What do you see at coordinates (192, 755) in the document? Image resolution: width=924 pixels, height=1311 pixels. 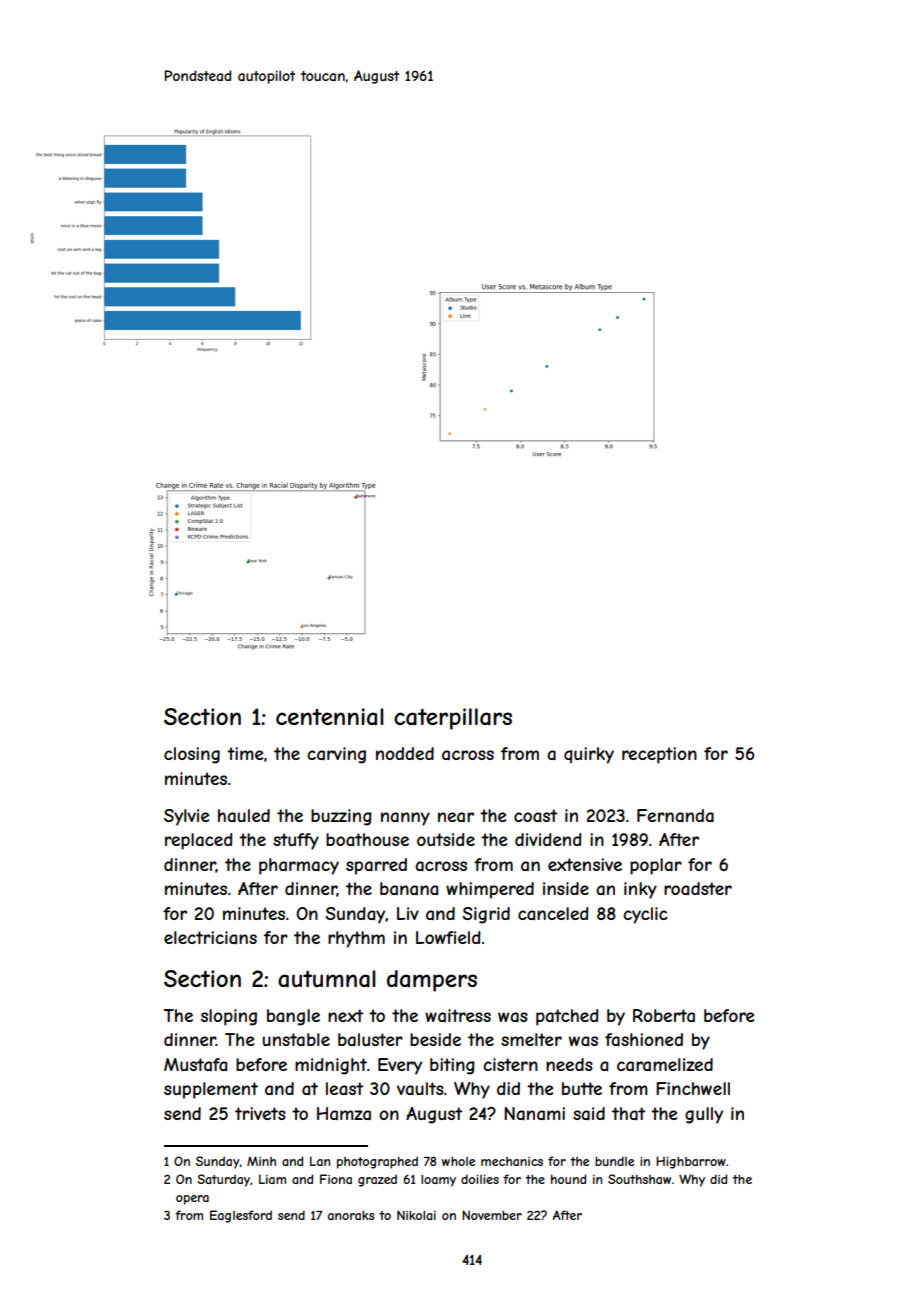 I see `closing` at bounding box center [192, 755].
